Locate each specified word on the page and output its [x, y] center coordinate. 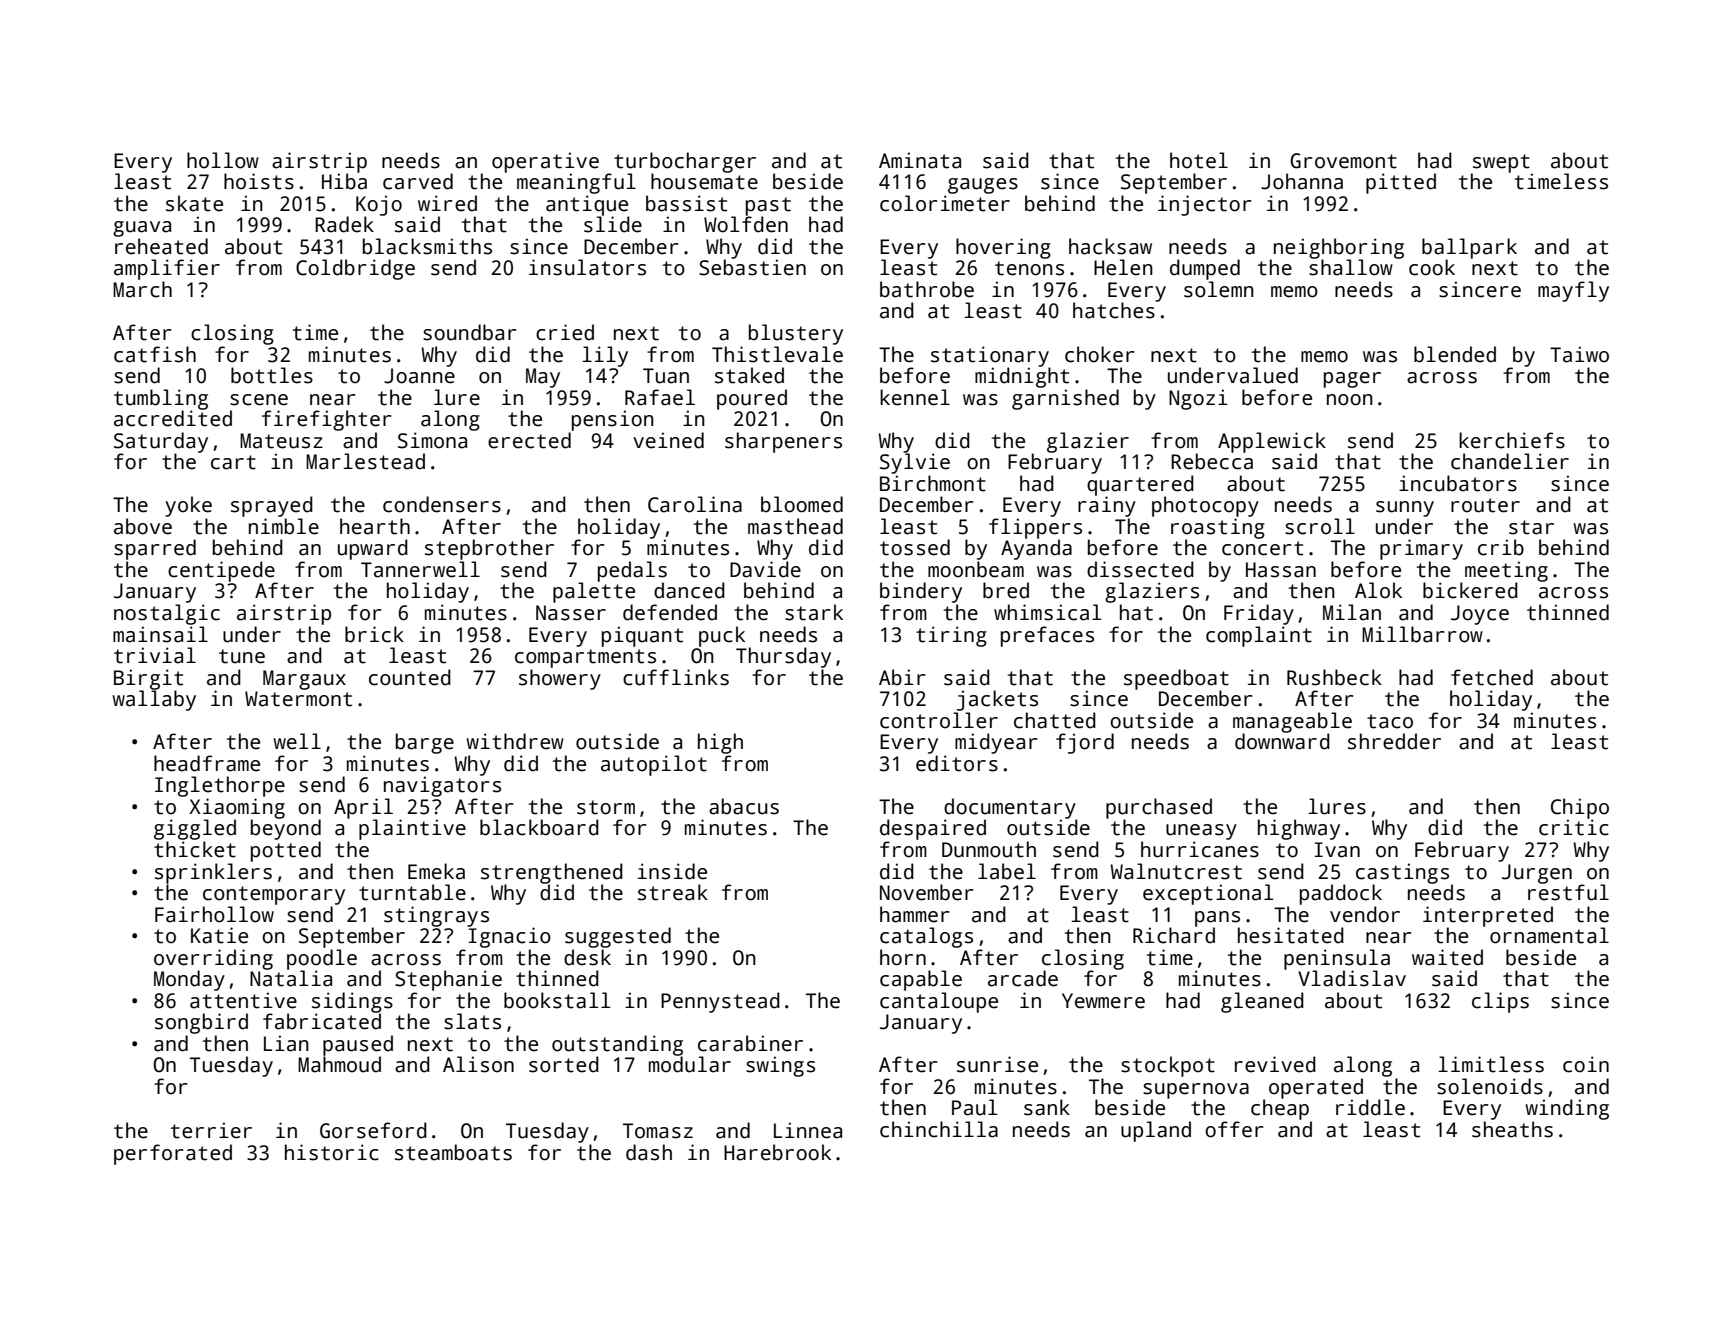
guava [142, 229]
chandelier [1510, 461]
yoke [188, 506]
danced [689, 590]
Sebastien [752, 267]
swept [1501, 163]
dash [649, 1152]
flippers [1035, 528]
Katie [219, 935]
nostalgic [167, 614]
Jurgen [1537, 874]
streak [673, 892]
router [1485, 505]
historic [332, 1152]
